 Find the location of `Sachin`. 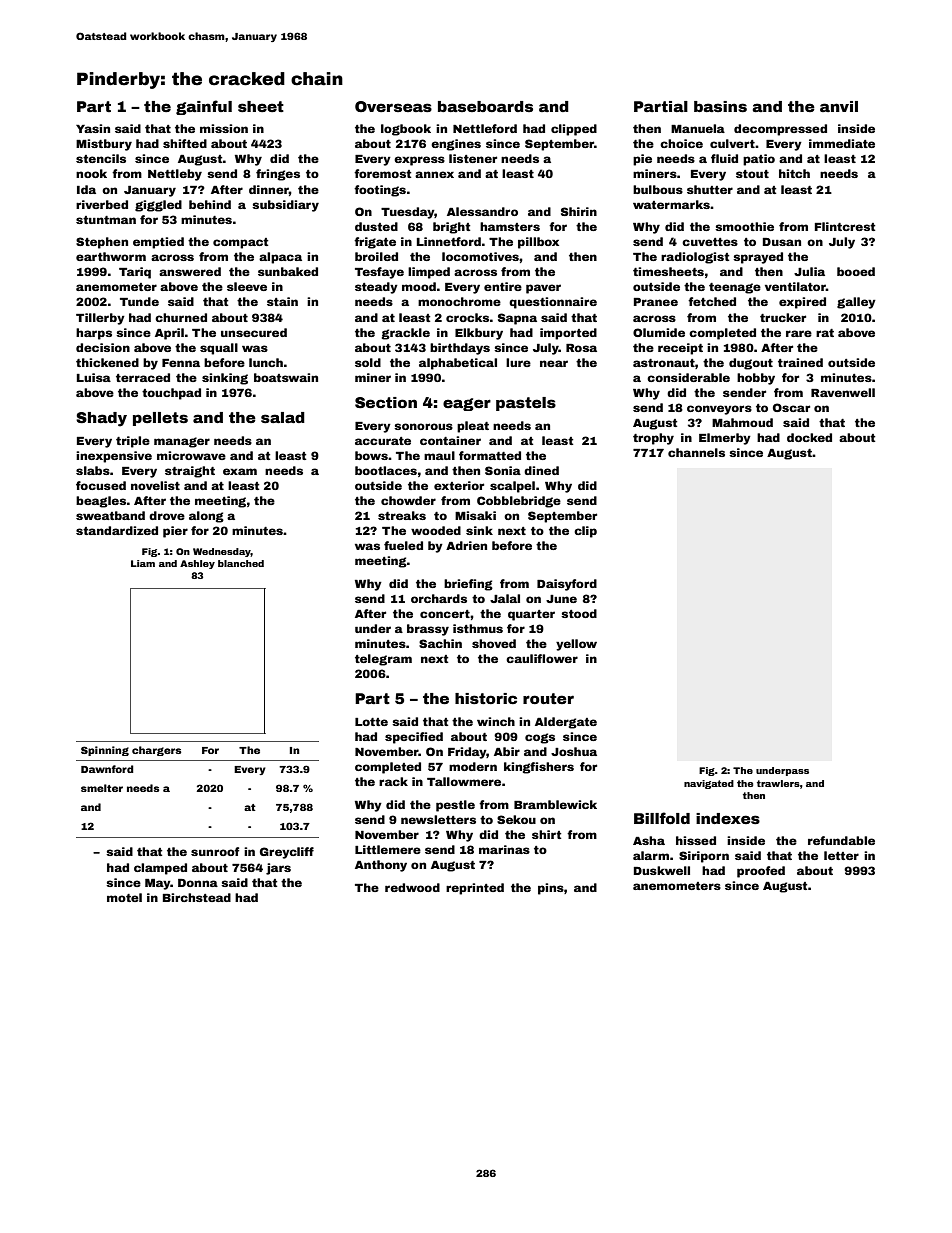

Sachin is located at coordinates (440, 643).
